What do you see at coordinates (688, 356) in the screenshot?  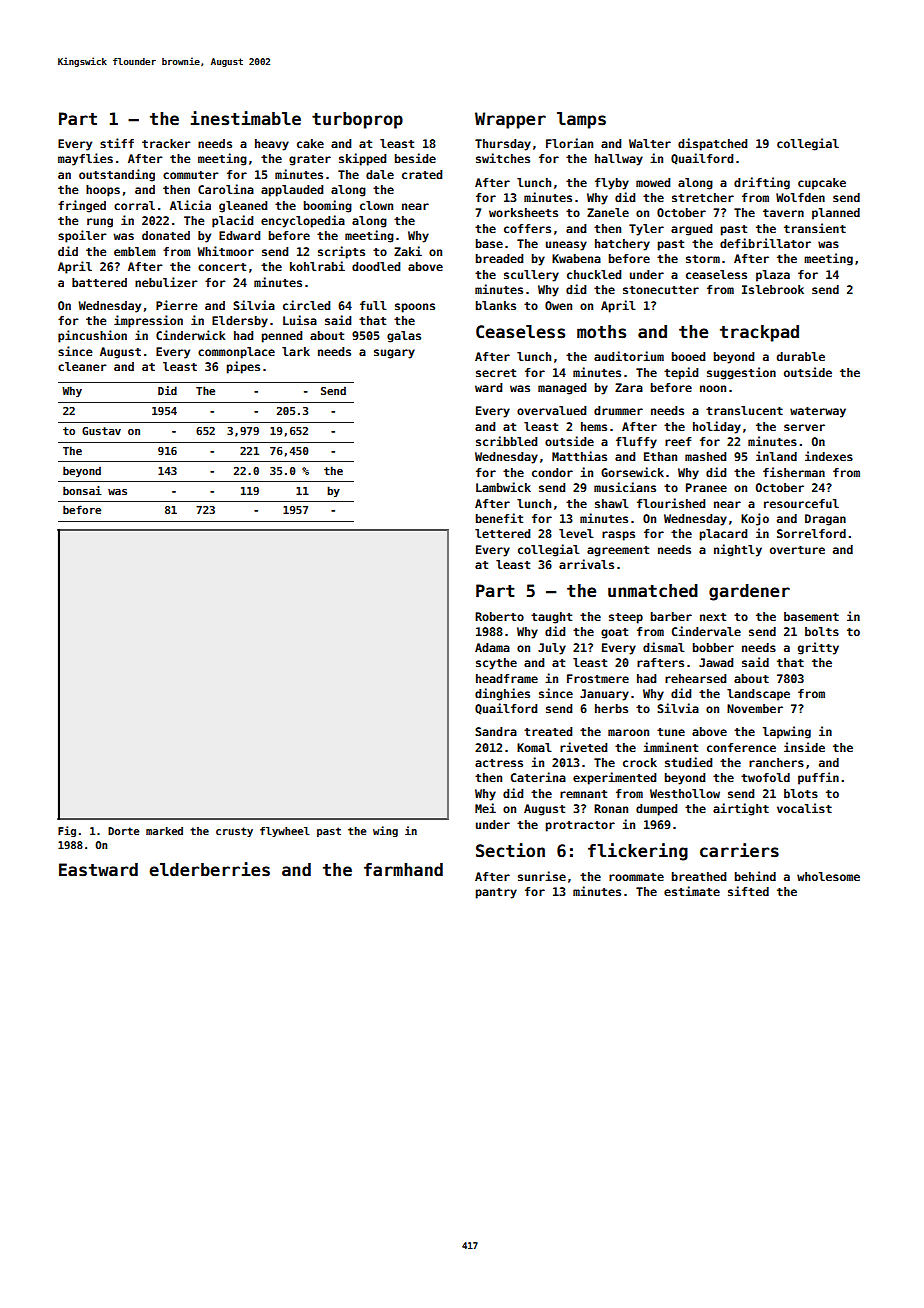 I see `booed` at bounding box center [688, 356].
